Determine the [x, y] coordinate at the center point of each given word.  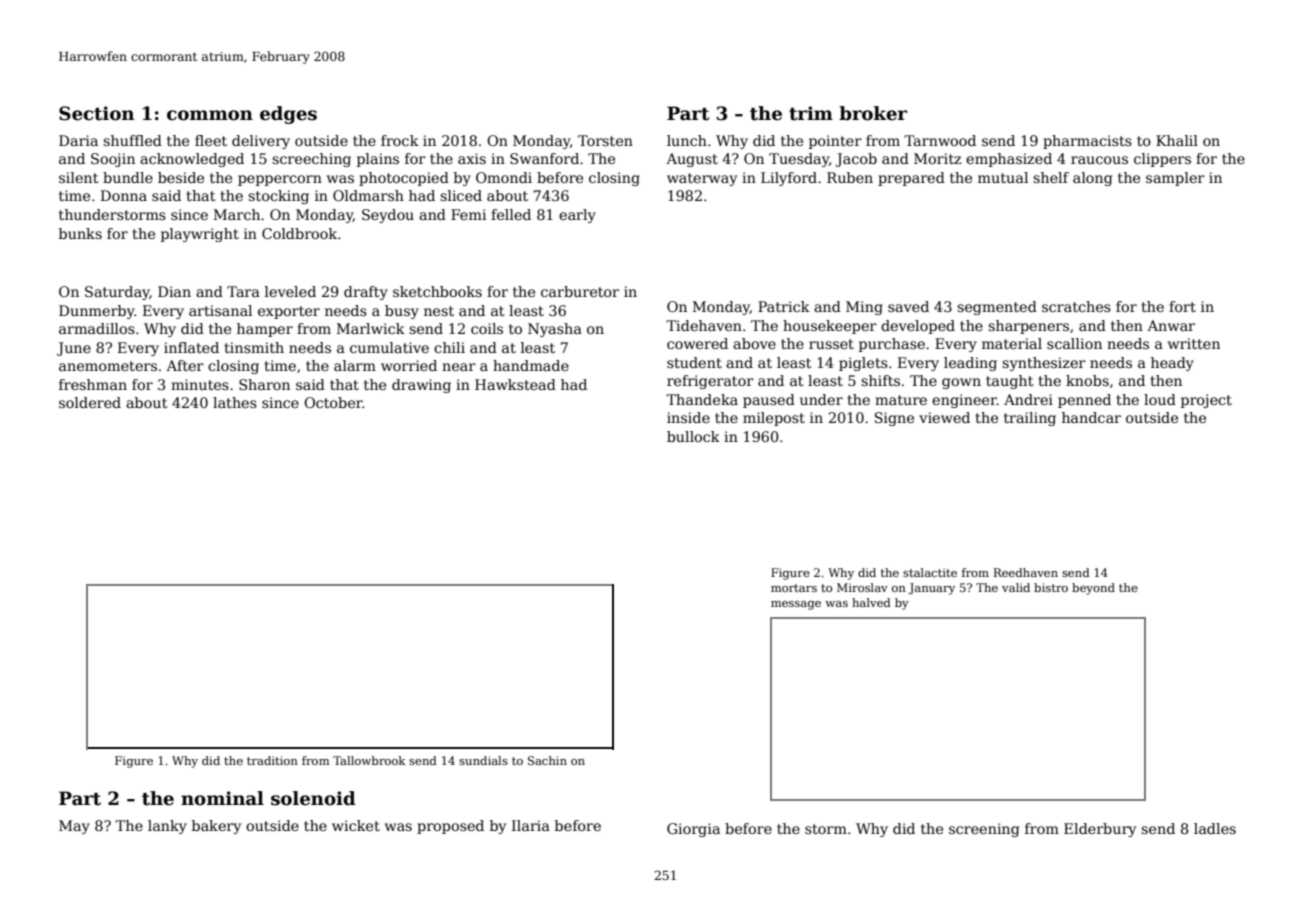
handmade [531, 365]
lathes [235, 402]
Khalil [1177, 140]
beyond [1093, 589]
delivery [261, 142]
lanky [167, 827]
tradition [272, 760]
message [796, 605]
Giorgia [693, 830]
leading [970, 364]
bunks [80, 233]
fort [1182, 306]
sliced [461, 195]
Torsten [605, 140]
